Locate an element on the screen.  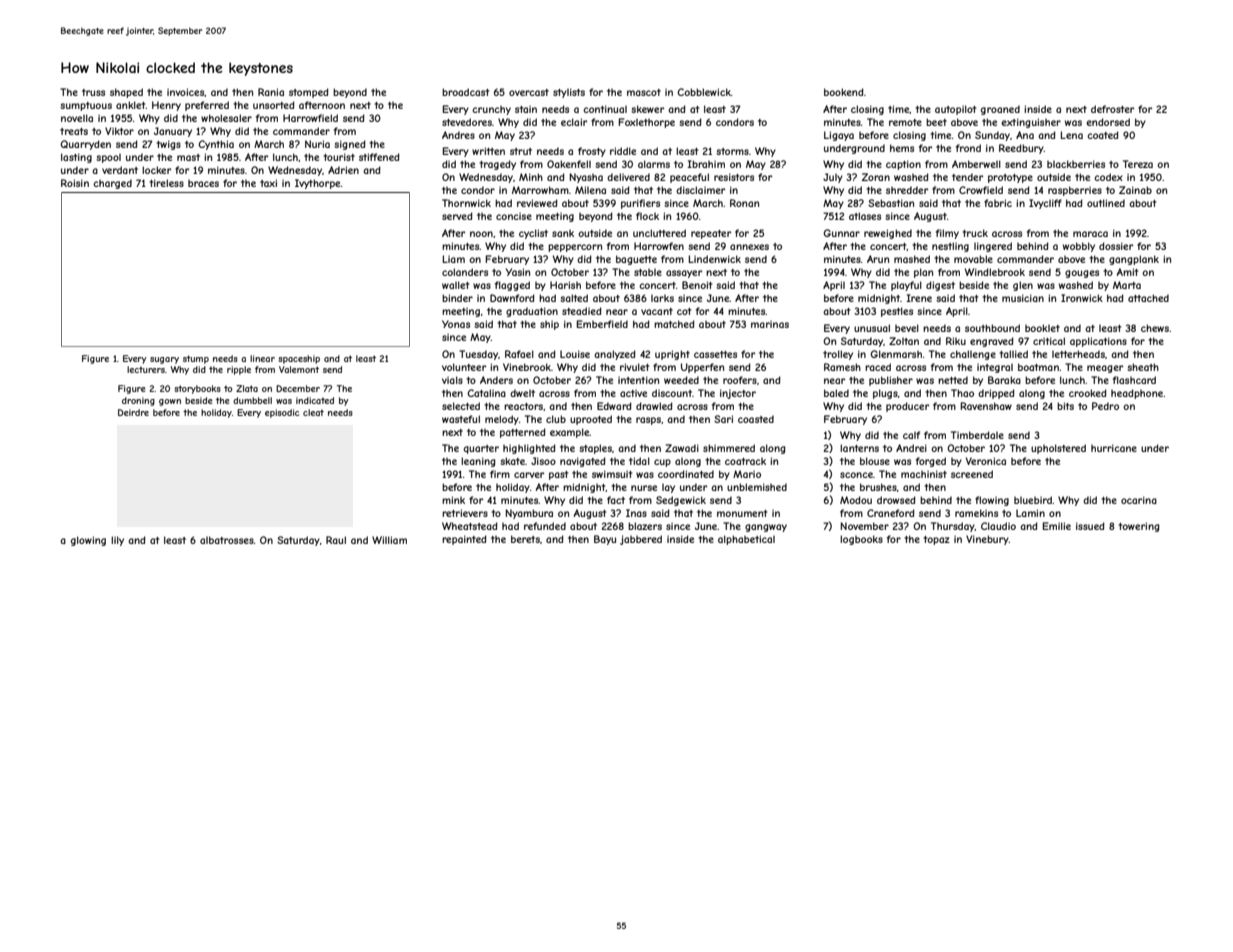
digest is located at coordinates (940, 286).
